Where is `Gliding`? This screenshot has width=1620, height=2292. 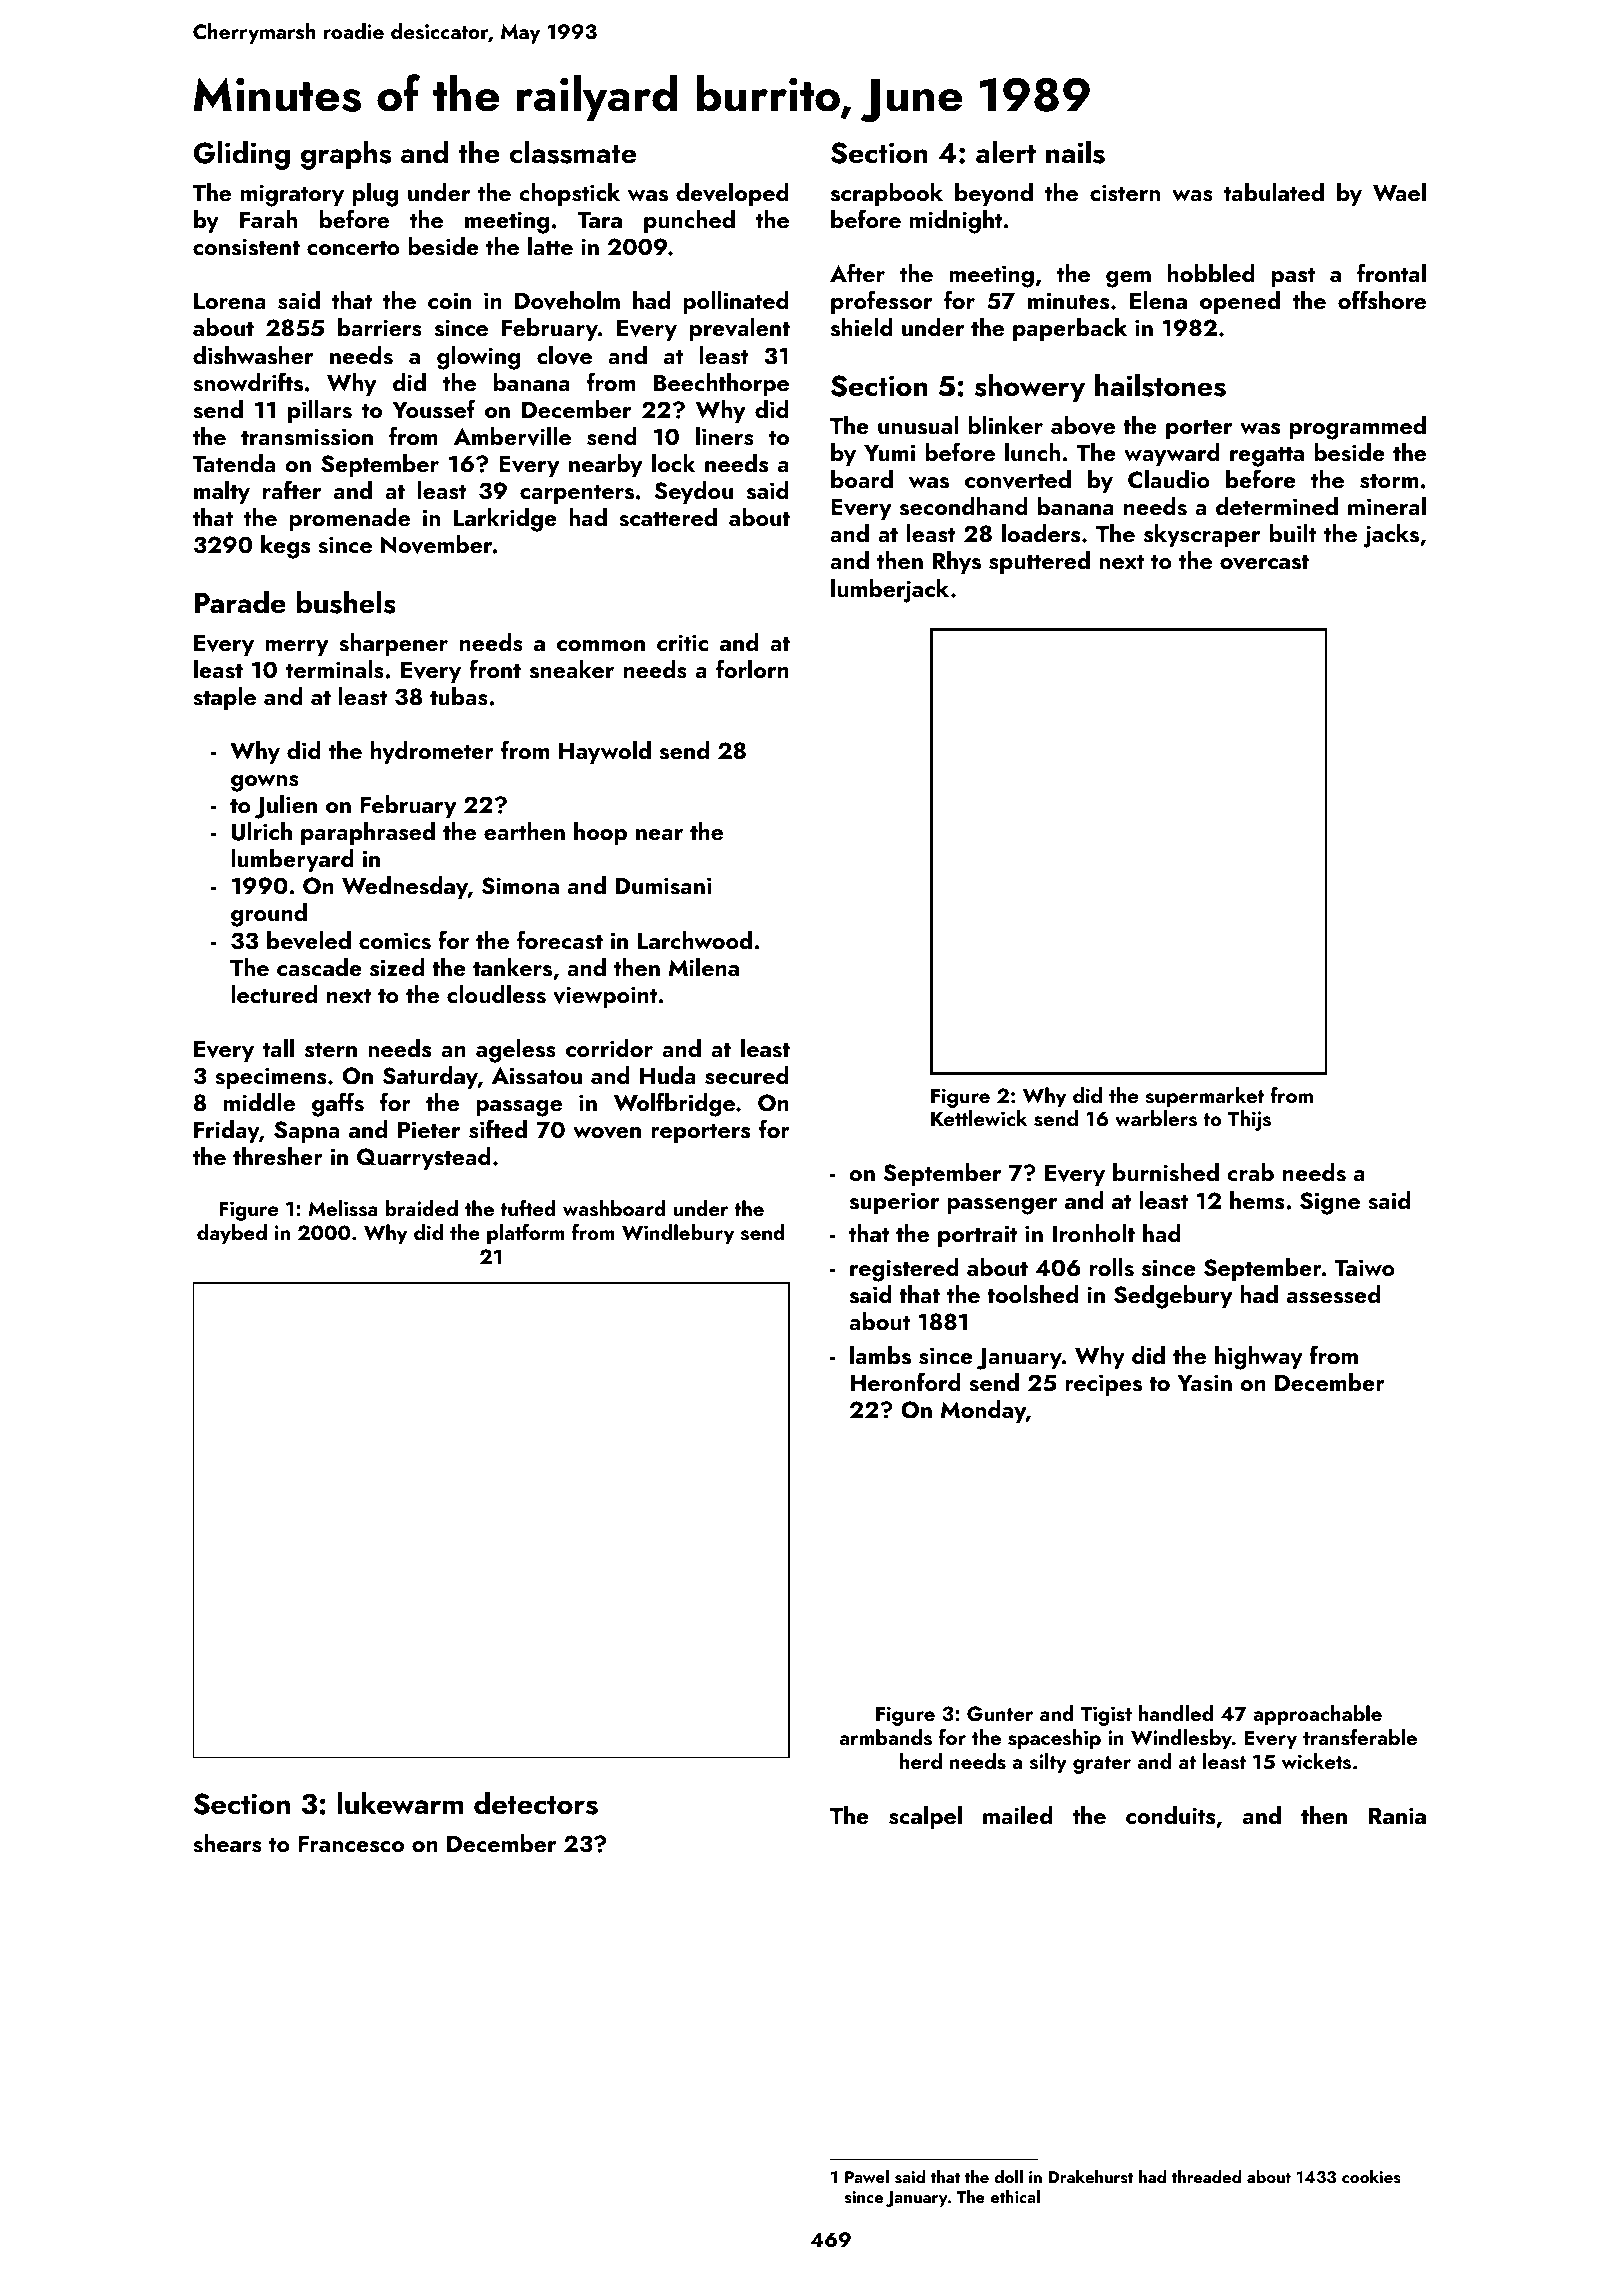 Gliding is located at coordinates (241, 155).
